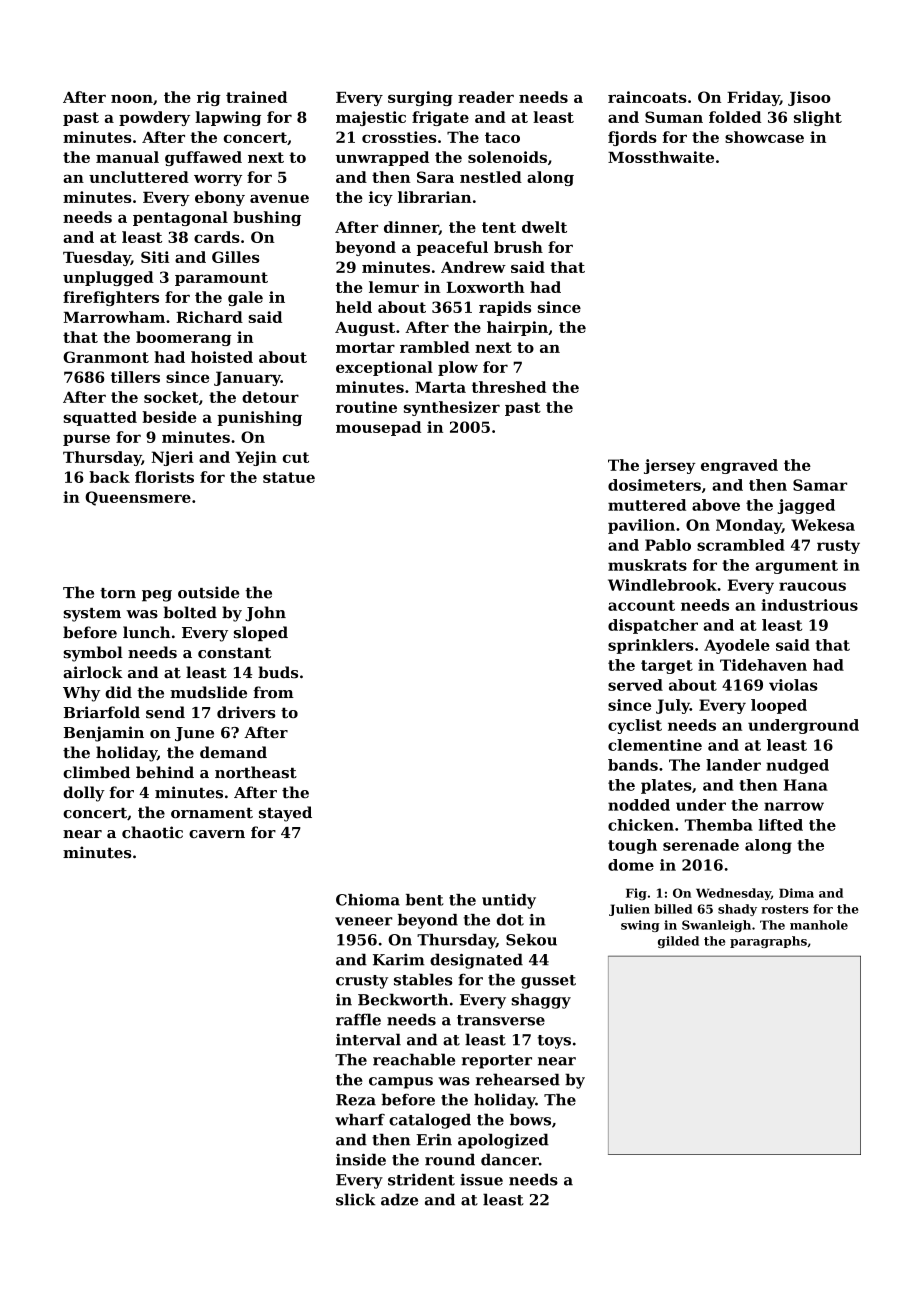 The image size is (924, 1308). What do you see at coordinates (509, 387) in the page?
I see `threshed` at bounding box center [509, 387].
